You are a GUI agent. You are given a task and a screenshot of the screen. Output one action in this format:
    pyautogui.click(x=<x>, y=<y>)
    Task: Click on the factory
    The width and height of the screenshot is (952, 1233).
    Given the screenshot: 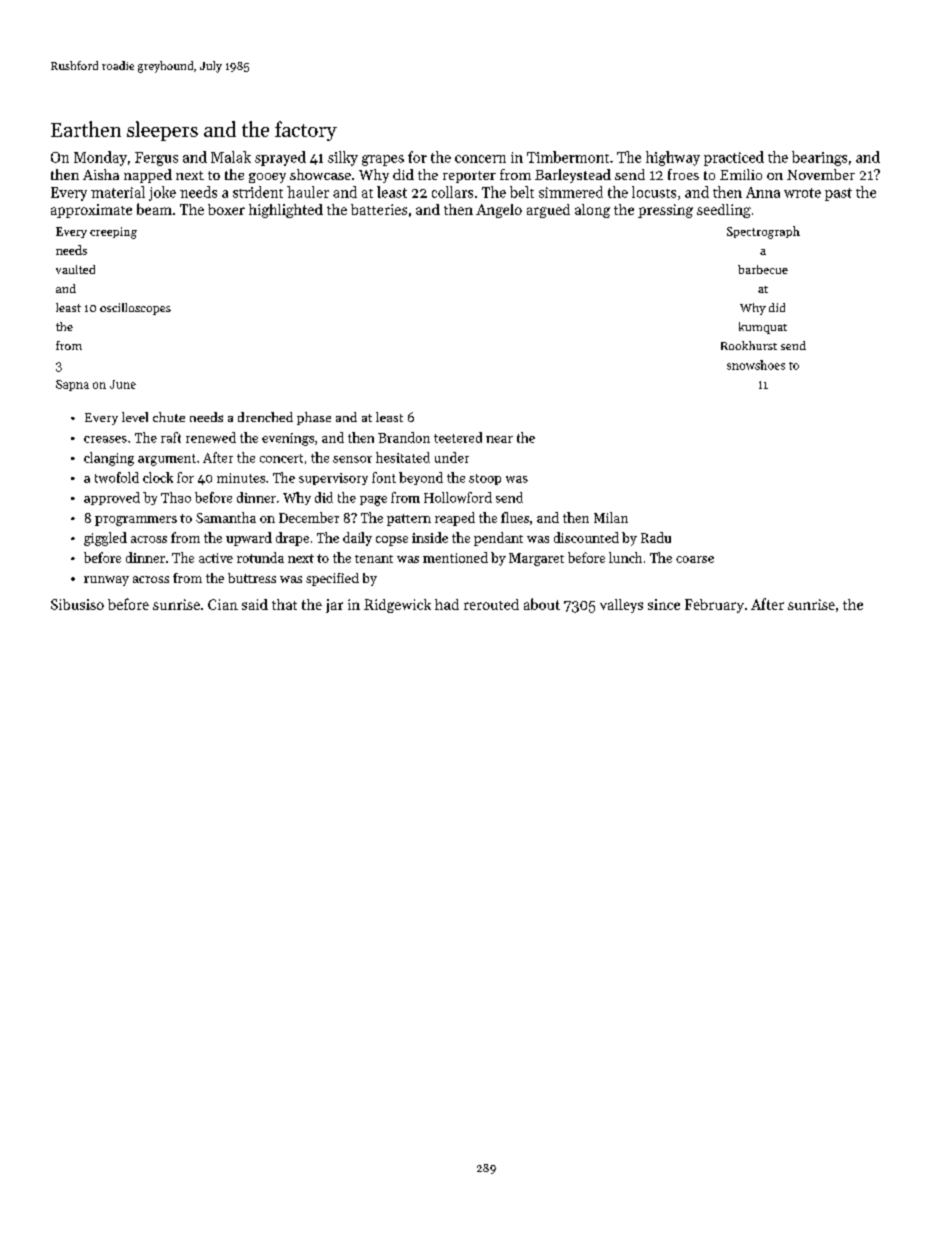 What is the action you would take?
    pyautogui.click(x=306, y=131)
